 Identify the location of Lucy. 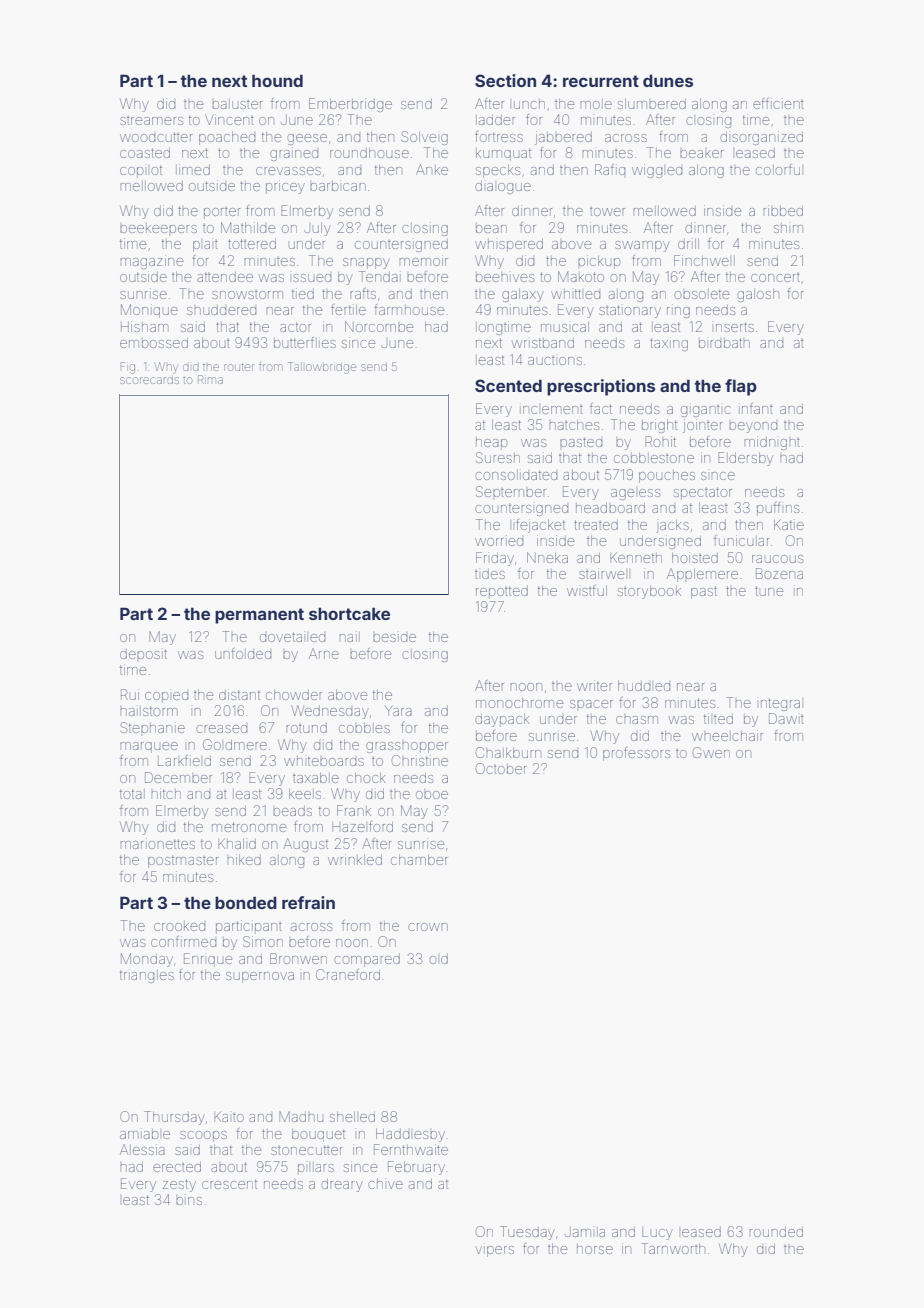
(657, 1233).
